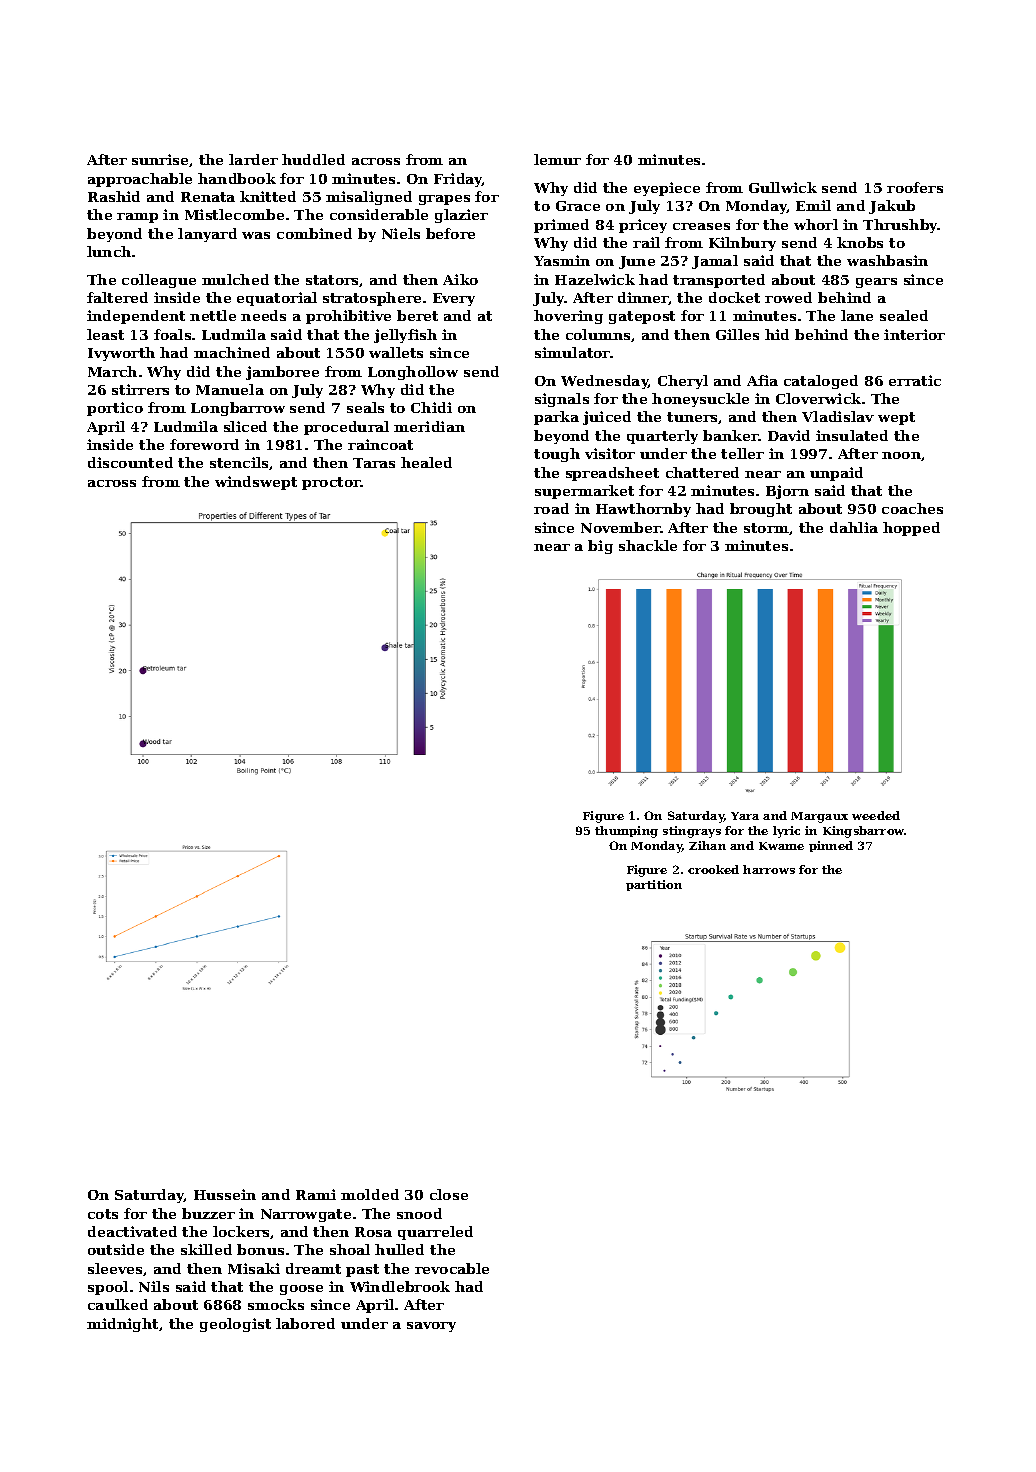 The image size is (1036, 1472). Describe the element at coordinates (431, 1327) in the image. I see `savory` at that location.
